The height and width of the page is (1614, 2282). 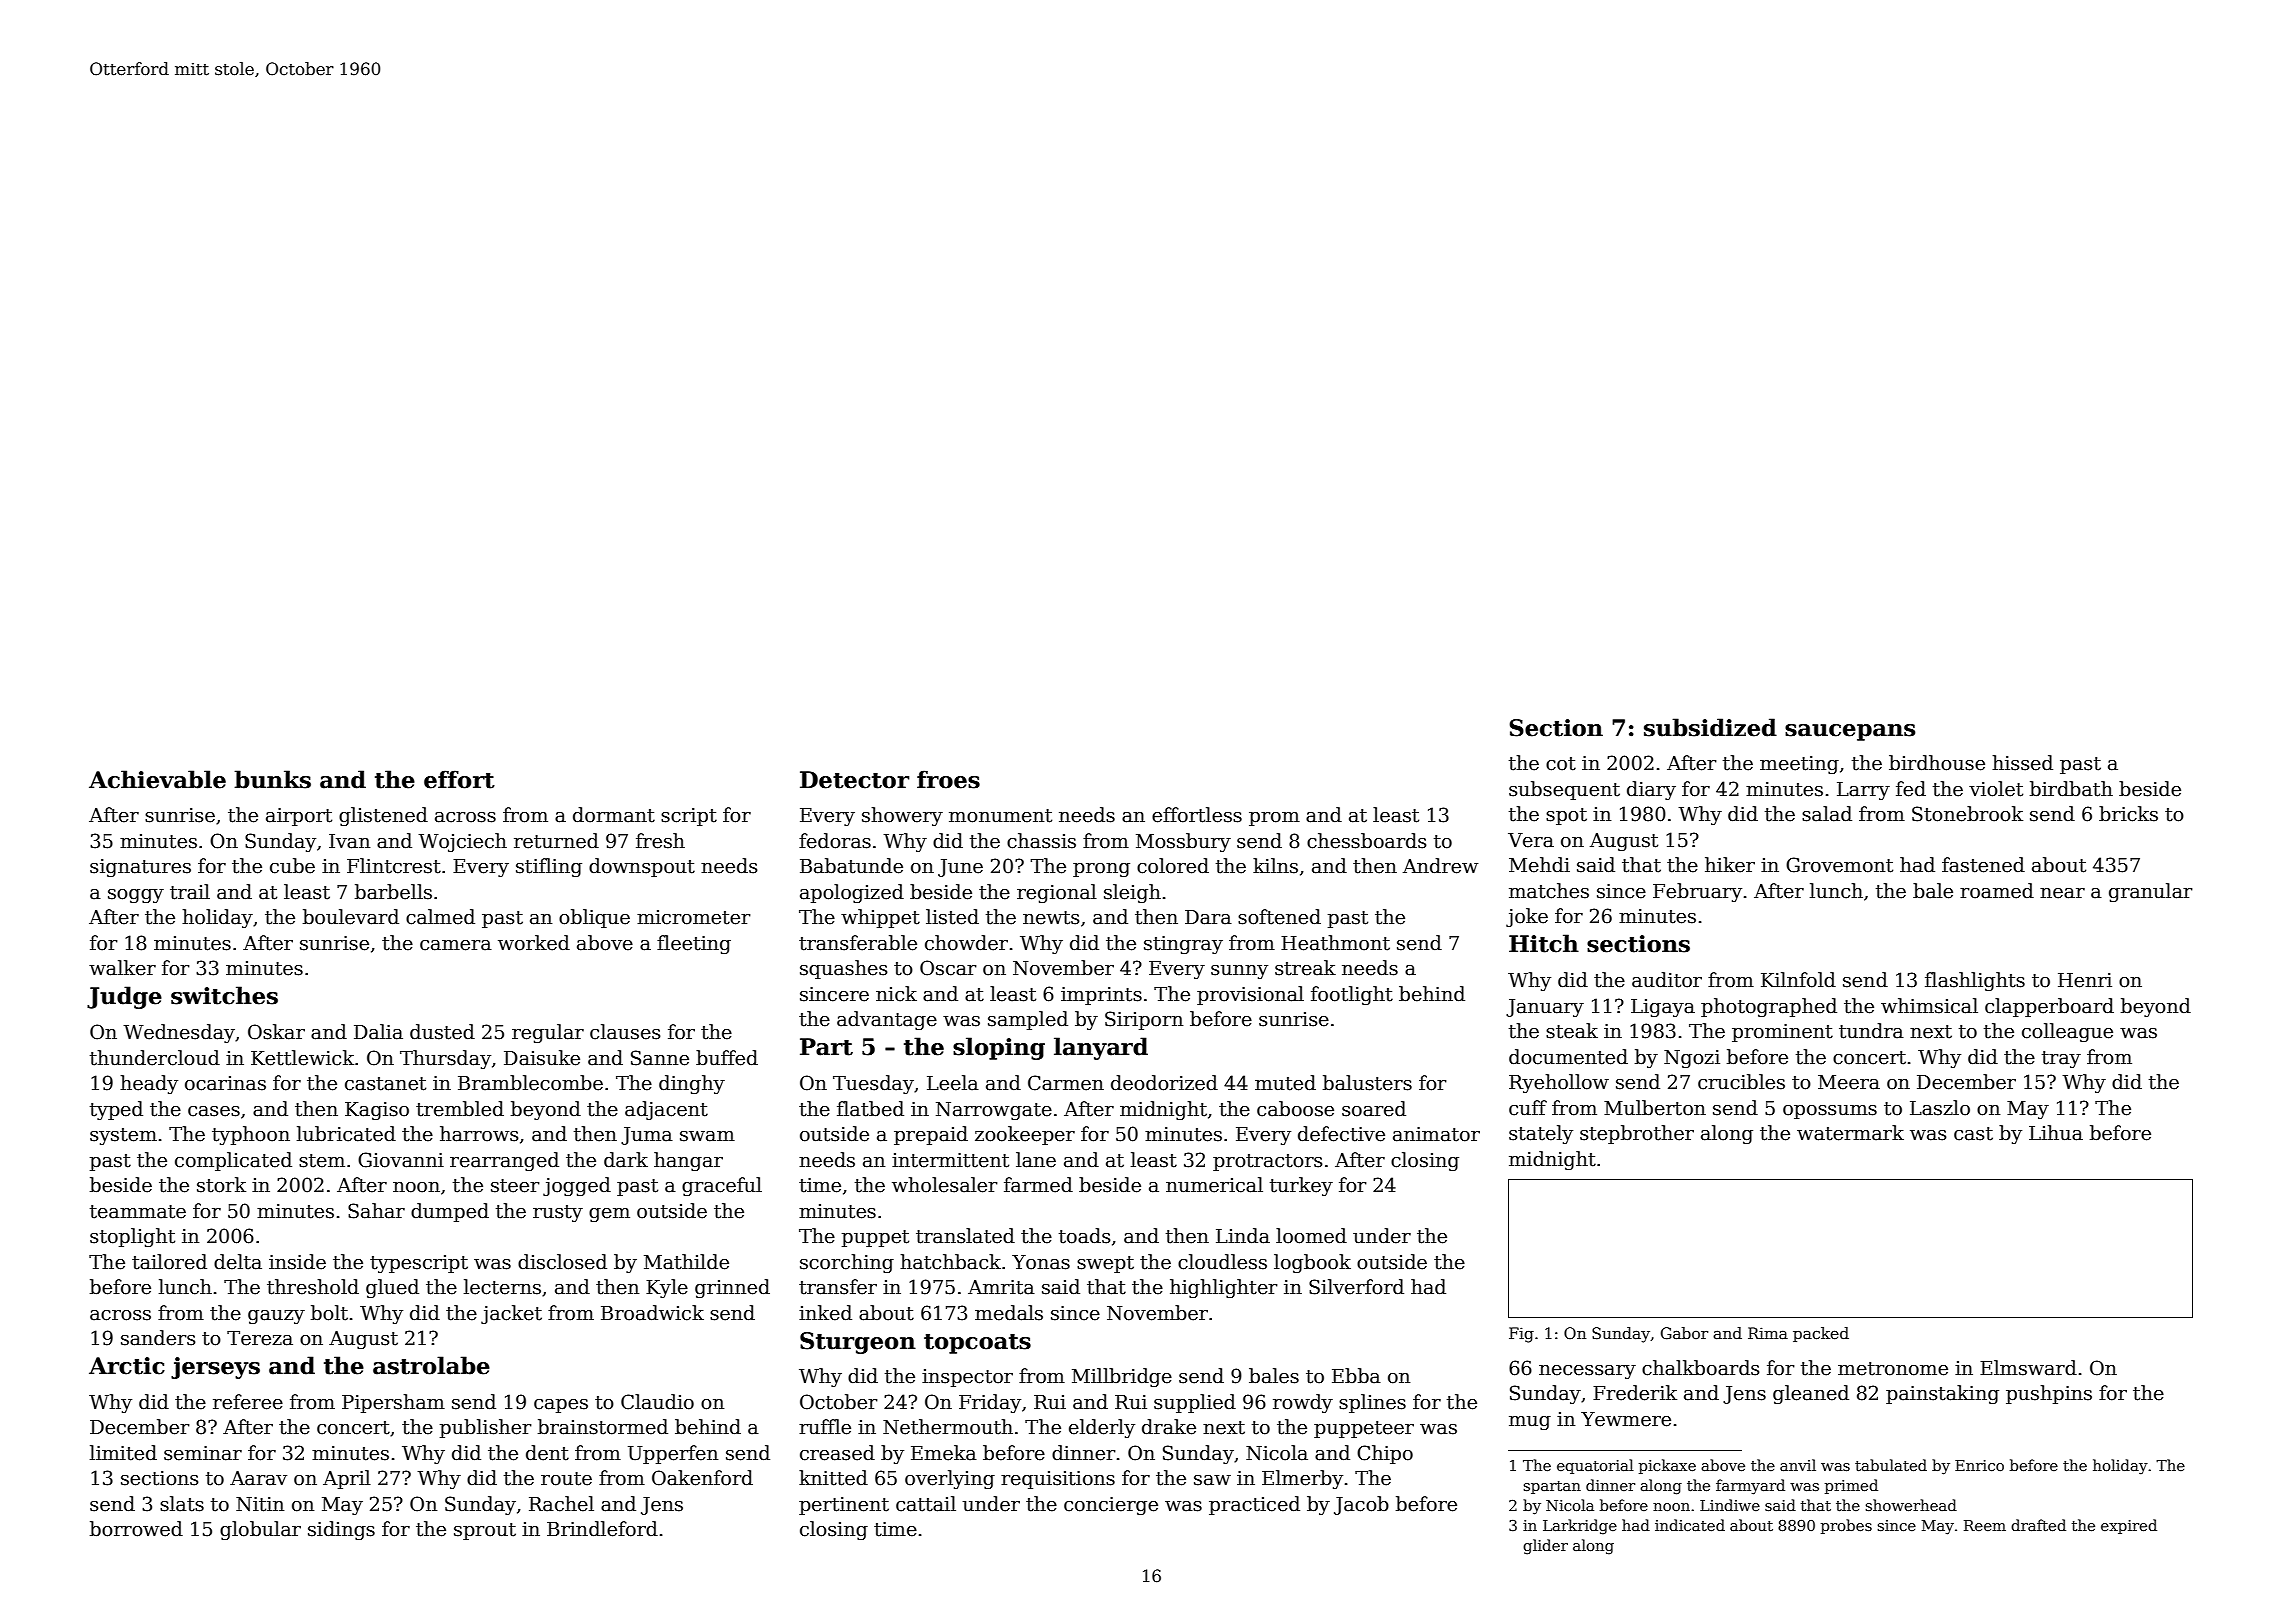 I want to click on Lihua, so click(x=2056, y=1133).
